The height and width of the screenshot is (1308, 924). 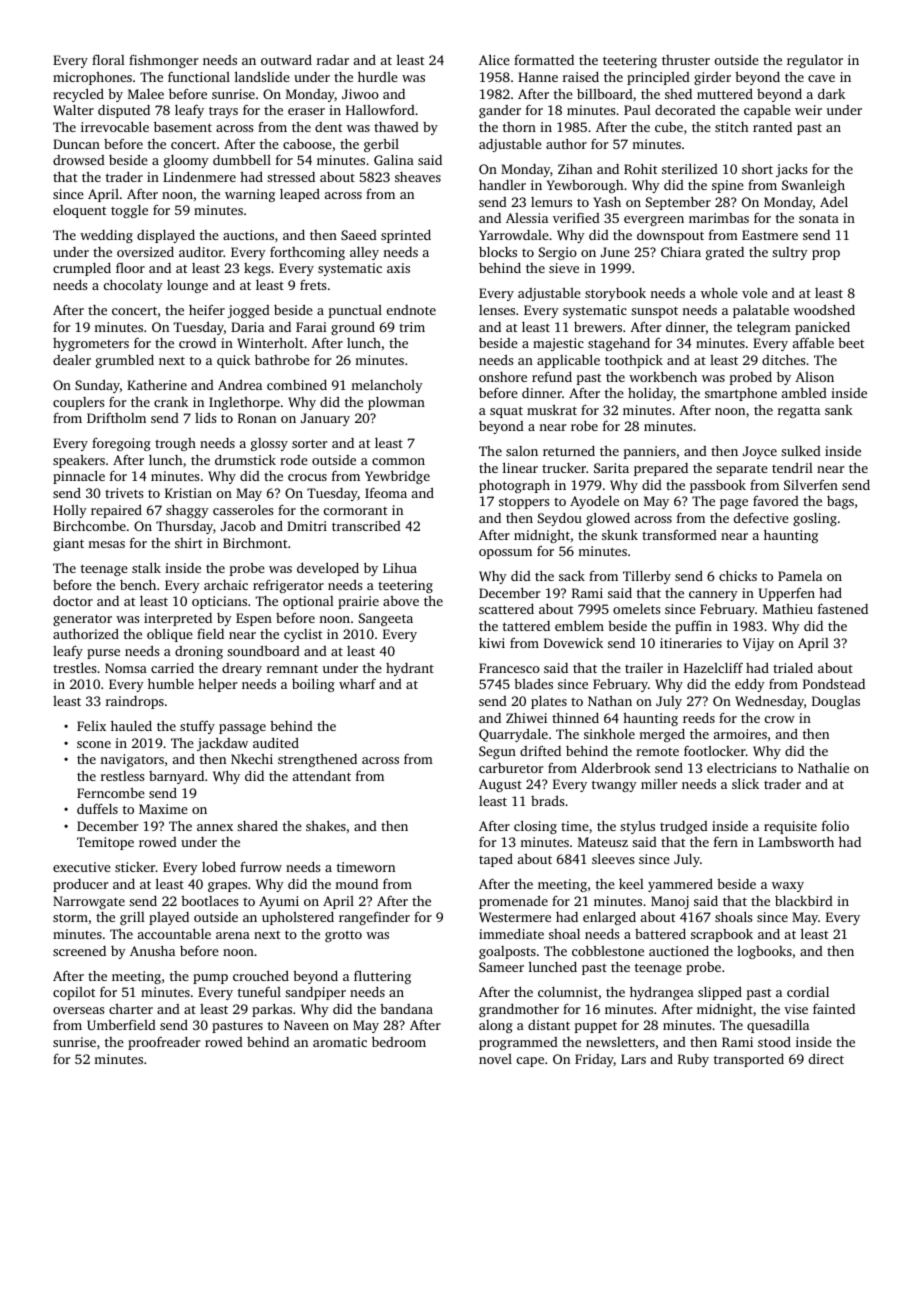 I want to click on mesas, so click(x=106, y=544).
